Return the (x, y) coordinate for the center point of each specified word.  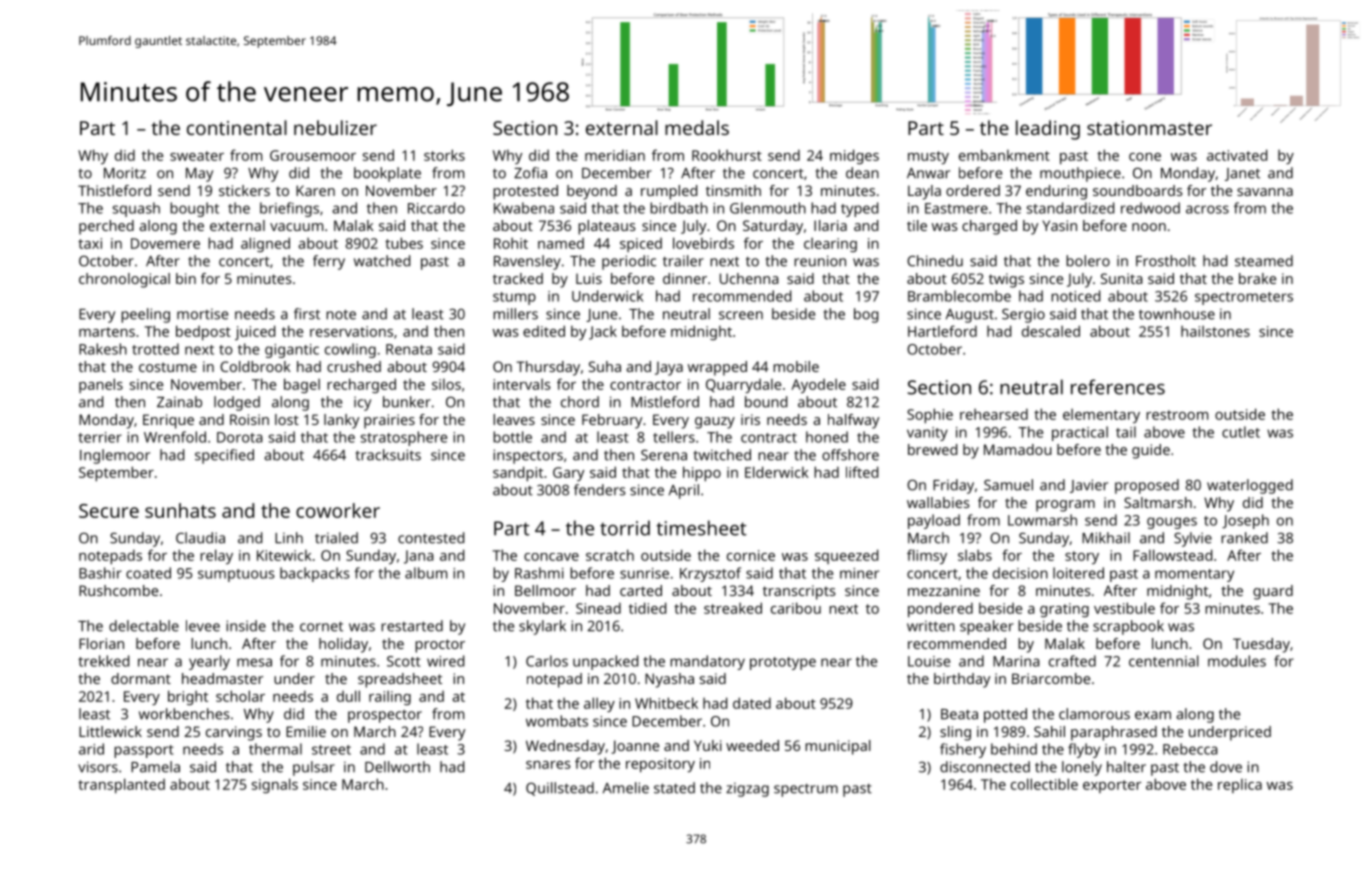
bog (866, 315)
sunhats (180, 510)
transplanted (121, 786)
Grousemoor (313, 155)
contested (431, 538)
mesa (254, 662)
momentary (1194, 575)
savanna (1265, 192)
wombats (557, 721)
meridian (615, 155)
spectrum (806, 790)
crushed (354, 366)
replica (1240, 786)
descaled (1051, 331)
